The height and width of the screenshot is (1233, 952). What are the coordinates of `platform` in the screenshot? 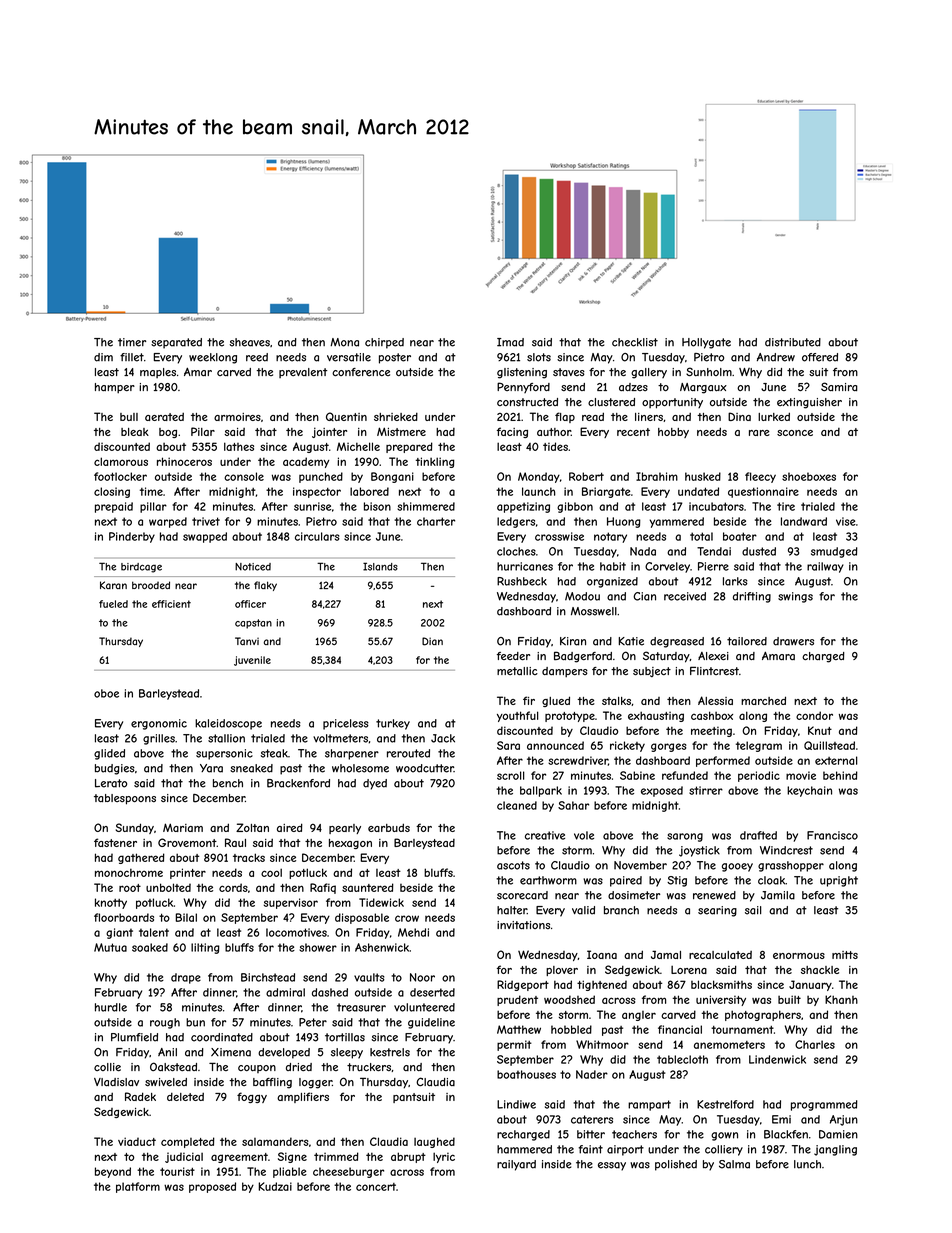 It's located at (138, 1187).
